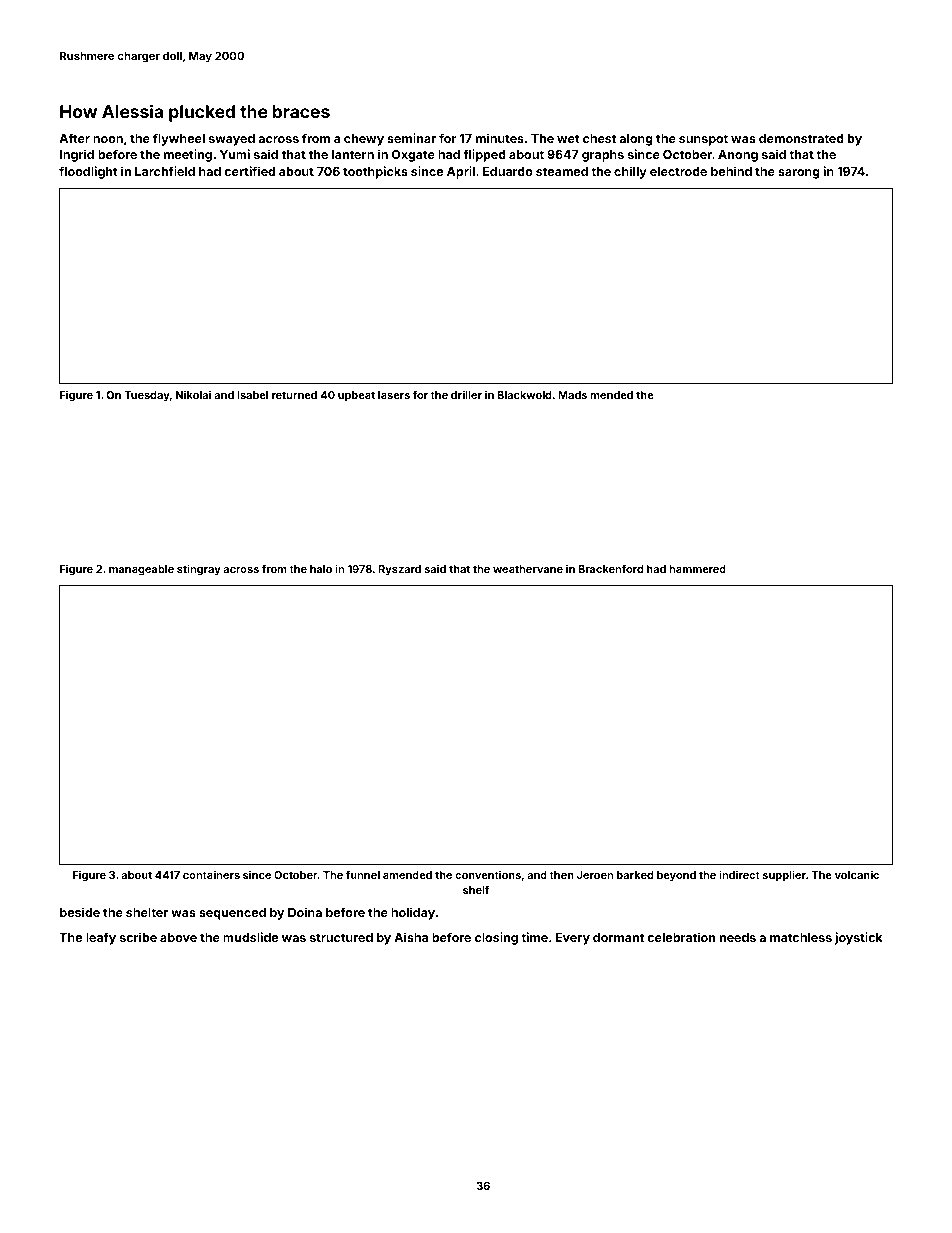 Image resolution: width=952 pixels, height=1233 pixels. What do you see at coordinates (799, 174) in the screenshot?
I see `sarong` at bounding box center [799, 174].
